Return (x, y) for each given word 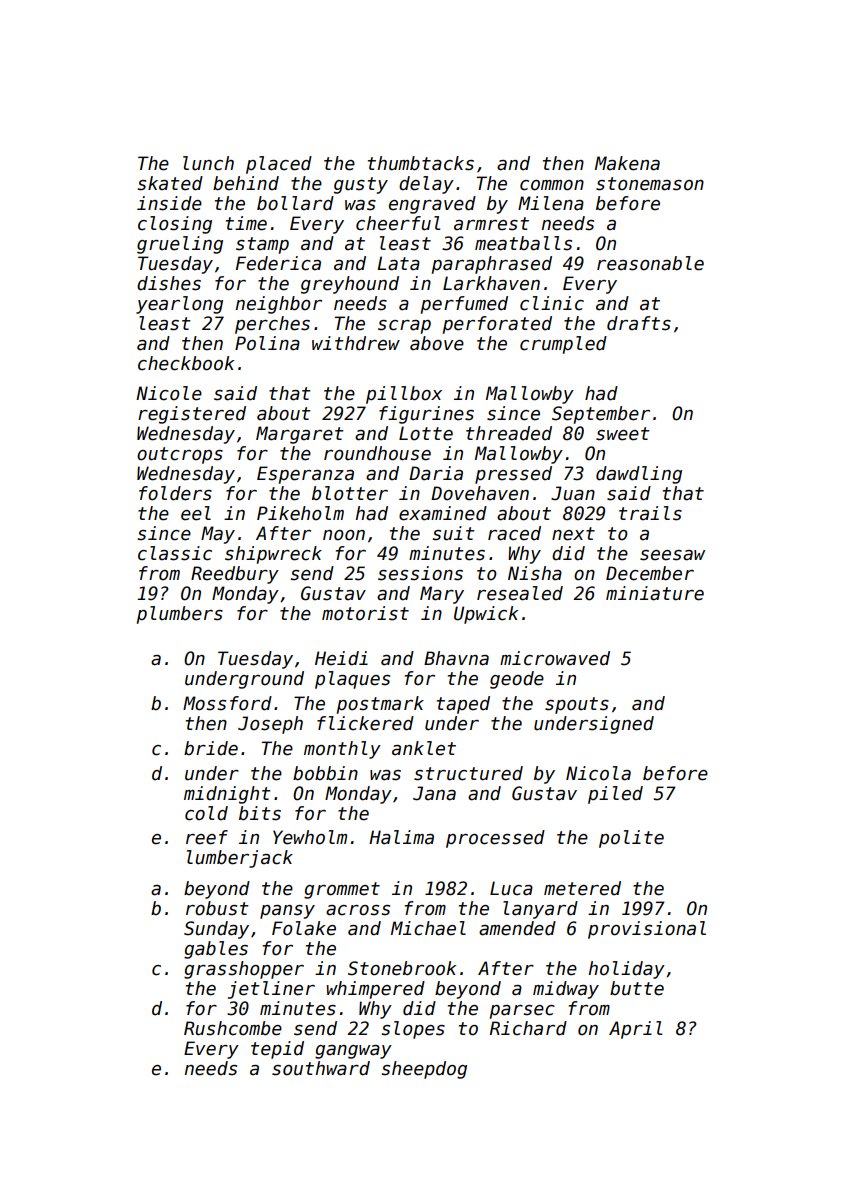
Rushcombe (233, 1028)
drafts (639, 323)
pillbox (404, 395)
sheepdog (424, 1070)
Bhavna (456, 658)
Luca (511, 888)
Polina (267, 343)
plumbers (180, 615)
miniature (655, 593)
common (552, 185)
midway (566, 990)
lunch (208, 163)
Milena (551, 203)
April (635, 1030)
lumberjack (240, 859)
